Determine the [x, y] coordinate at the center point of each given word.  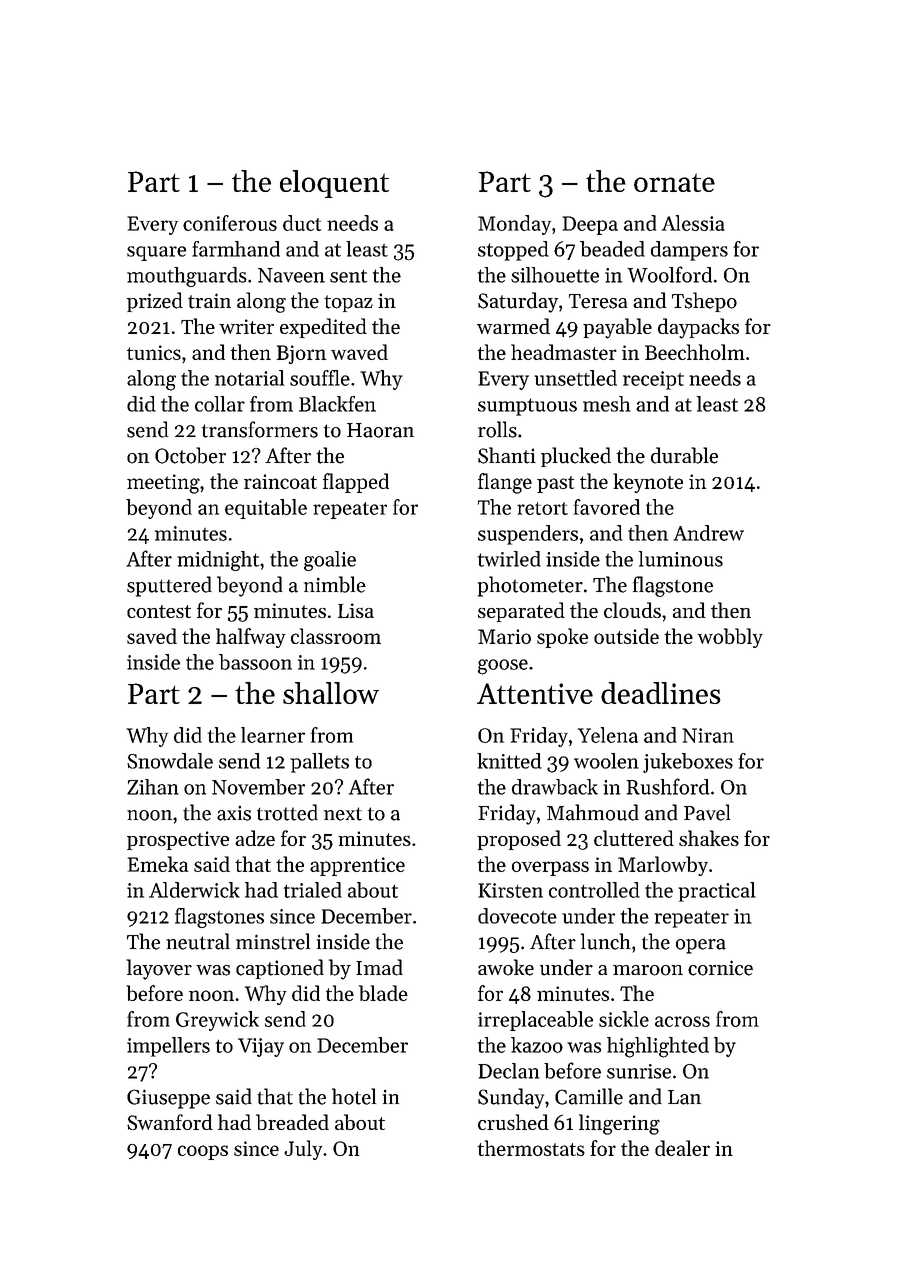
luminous [681, 559]
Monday [514, 225]
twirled [509, 559]
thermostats [531, 1148]
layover [159, 969]
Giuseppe [168, 1099]
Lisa [356, 610]
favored [607, 507]
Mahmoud [593, 812]
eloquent [334, 184]
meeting [163, 484]
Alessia [693, 223]
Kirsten [510, 890]
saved [152, 636]
